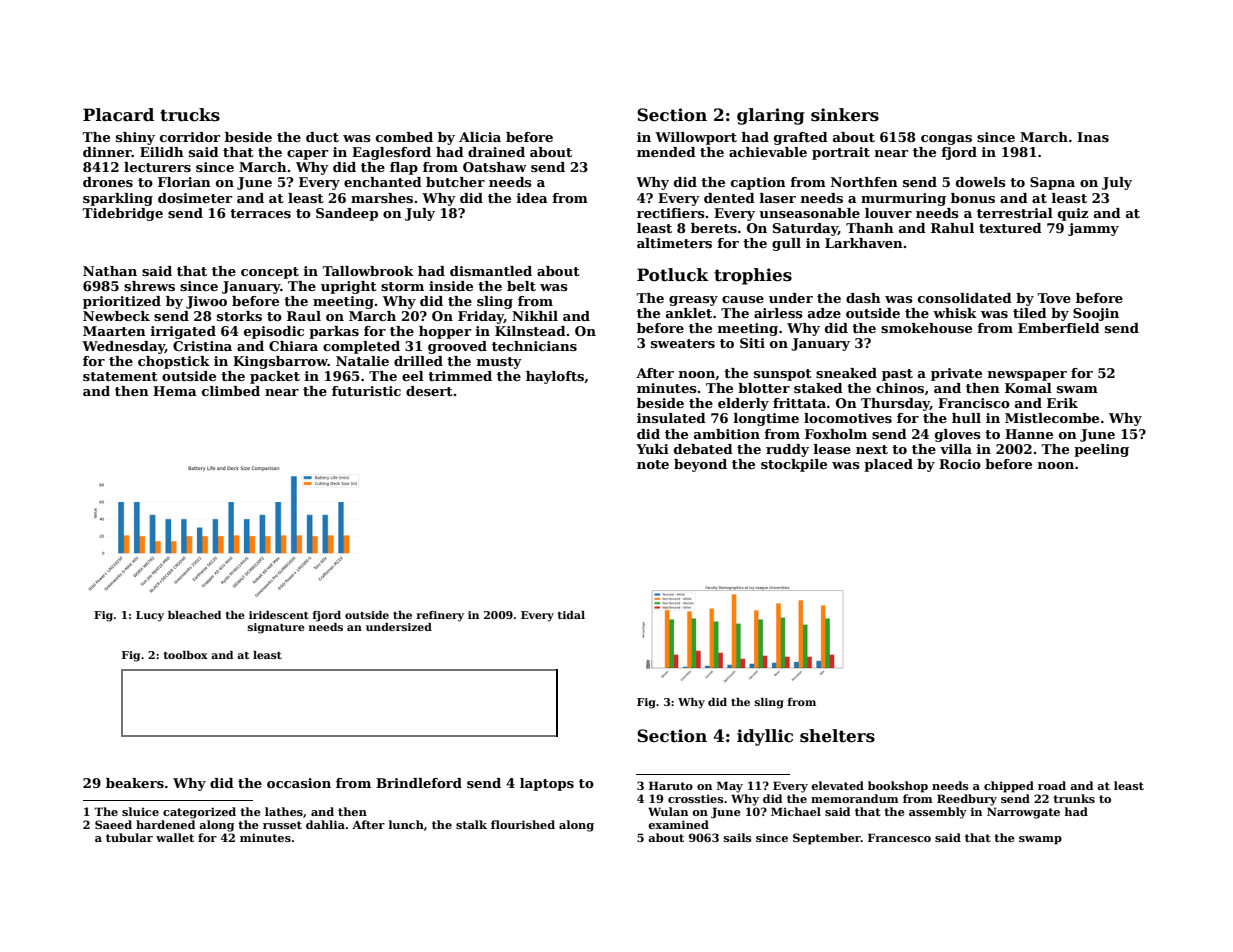 The height and width of the document is (952, 1233). Describe the element at coordinates (1093, 137) in the document. I see `Inas` at that location.
